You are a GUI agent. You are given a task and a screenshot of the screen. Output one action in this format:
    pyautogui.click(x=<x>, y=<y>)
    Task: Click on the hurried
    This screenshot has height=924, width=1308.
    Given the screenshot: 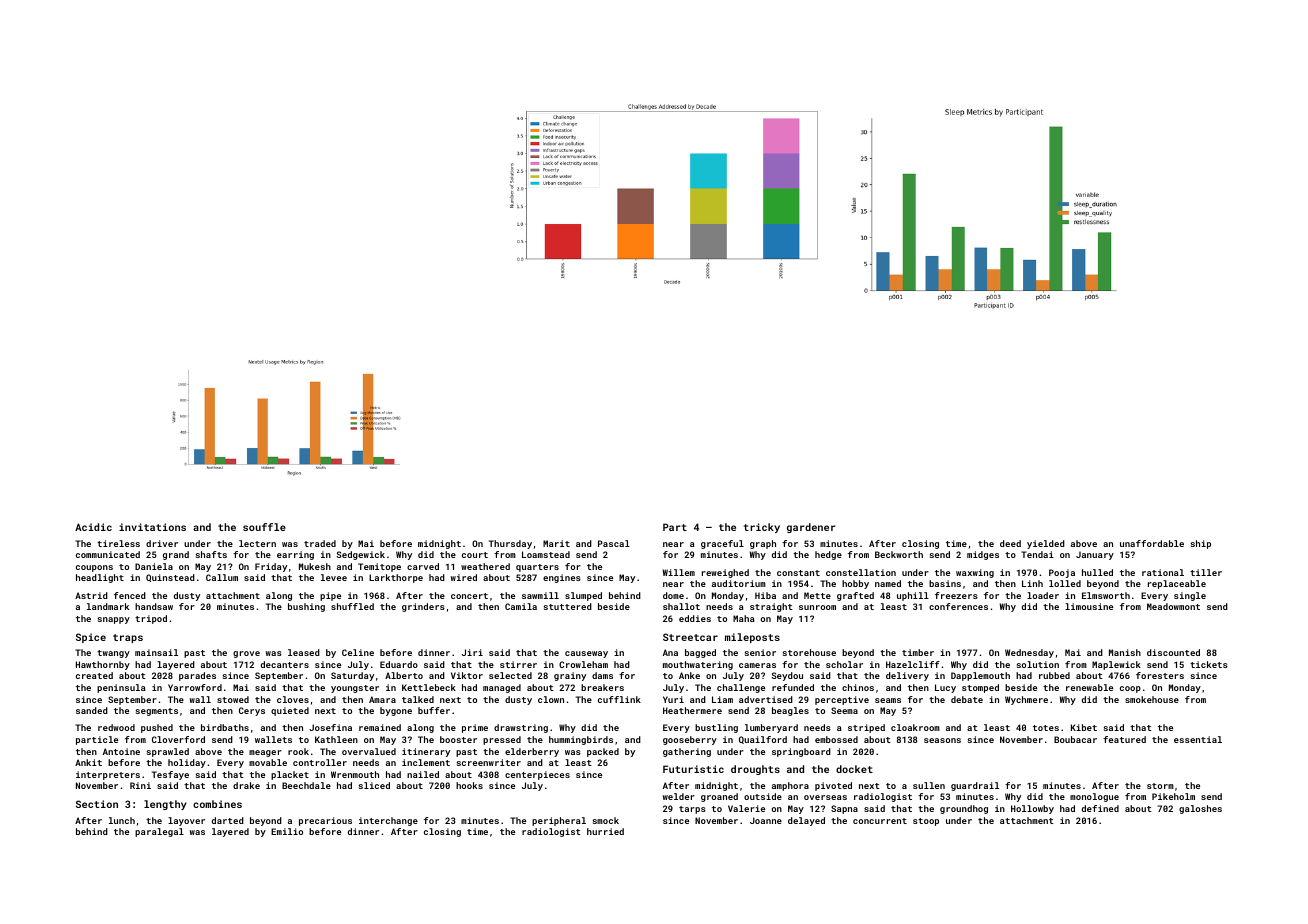 What is the action you would take?
    pyautogui.click(x=605, y=831)
